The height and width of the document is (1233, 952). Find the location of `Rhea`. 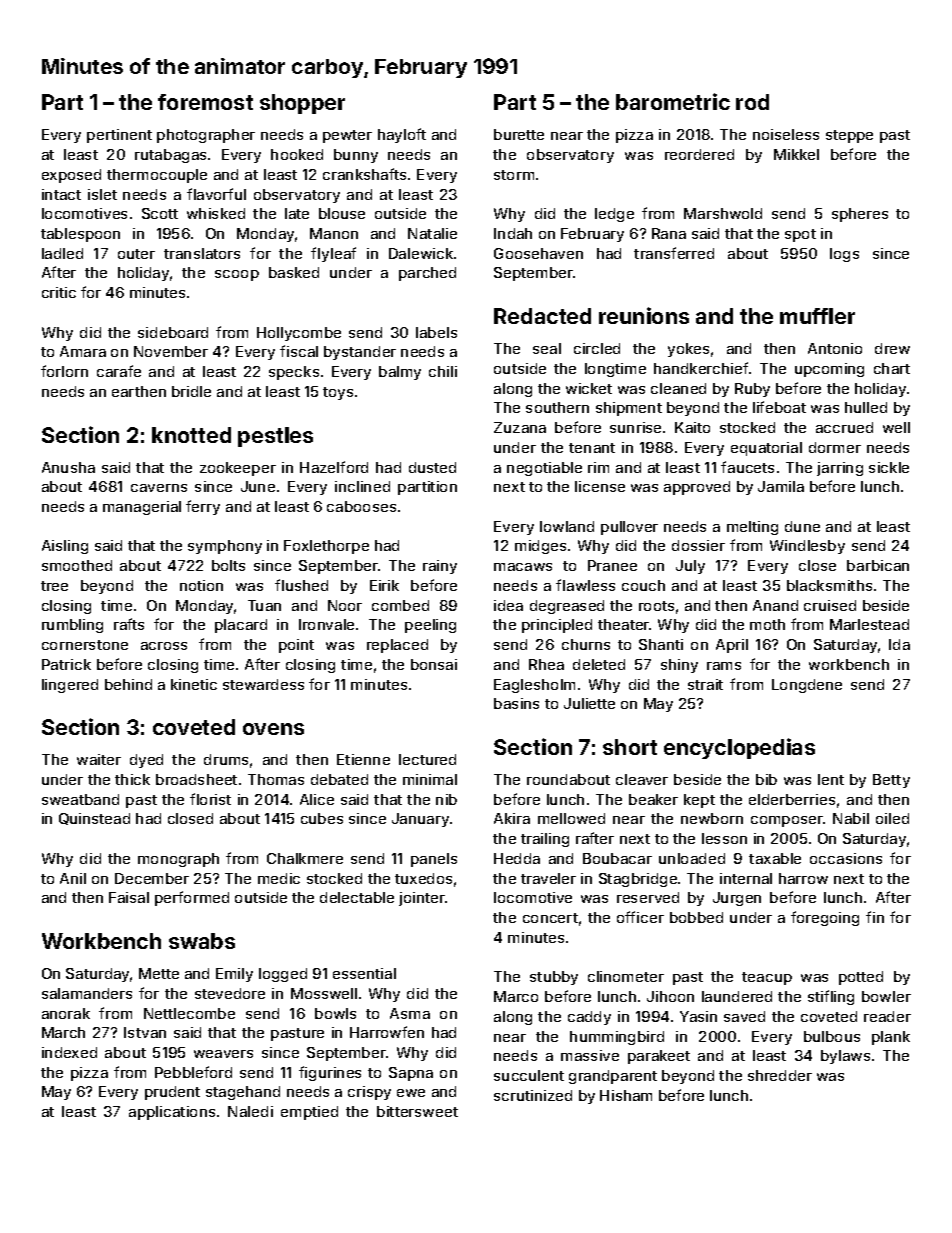

Rhea is located at coordinates (546, 664).
